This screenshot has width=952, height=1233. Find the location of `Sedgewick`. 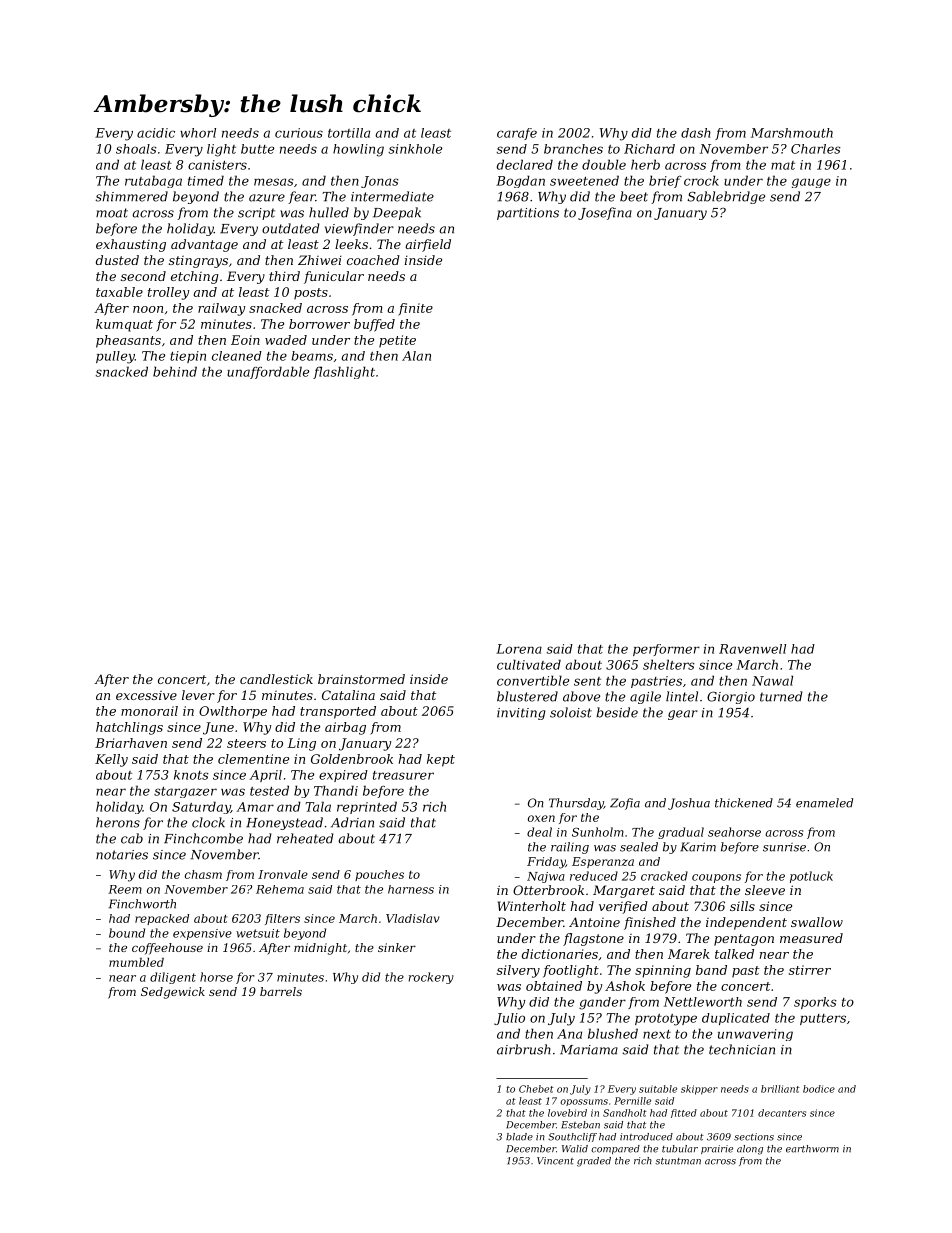

Sedgewick is located at coordinates (173, 993).
